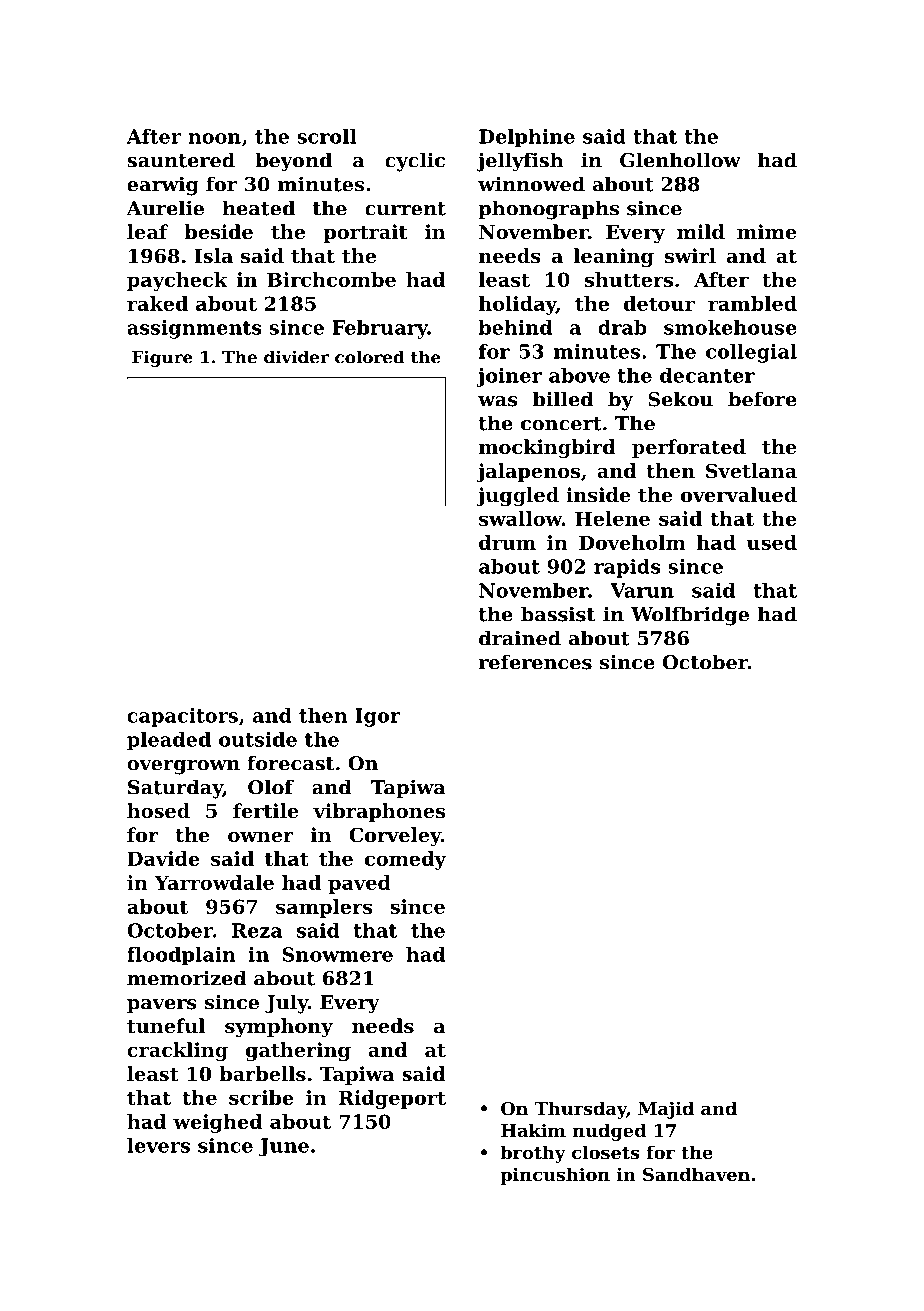  Describe the element at coordinates (535, 662) in the image. I see `references` at that location.
